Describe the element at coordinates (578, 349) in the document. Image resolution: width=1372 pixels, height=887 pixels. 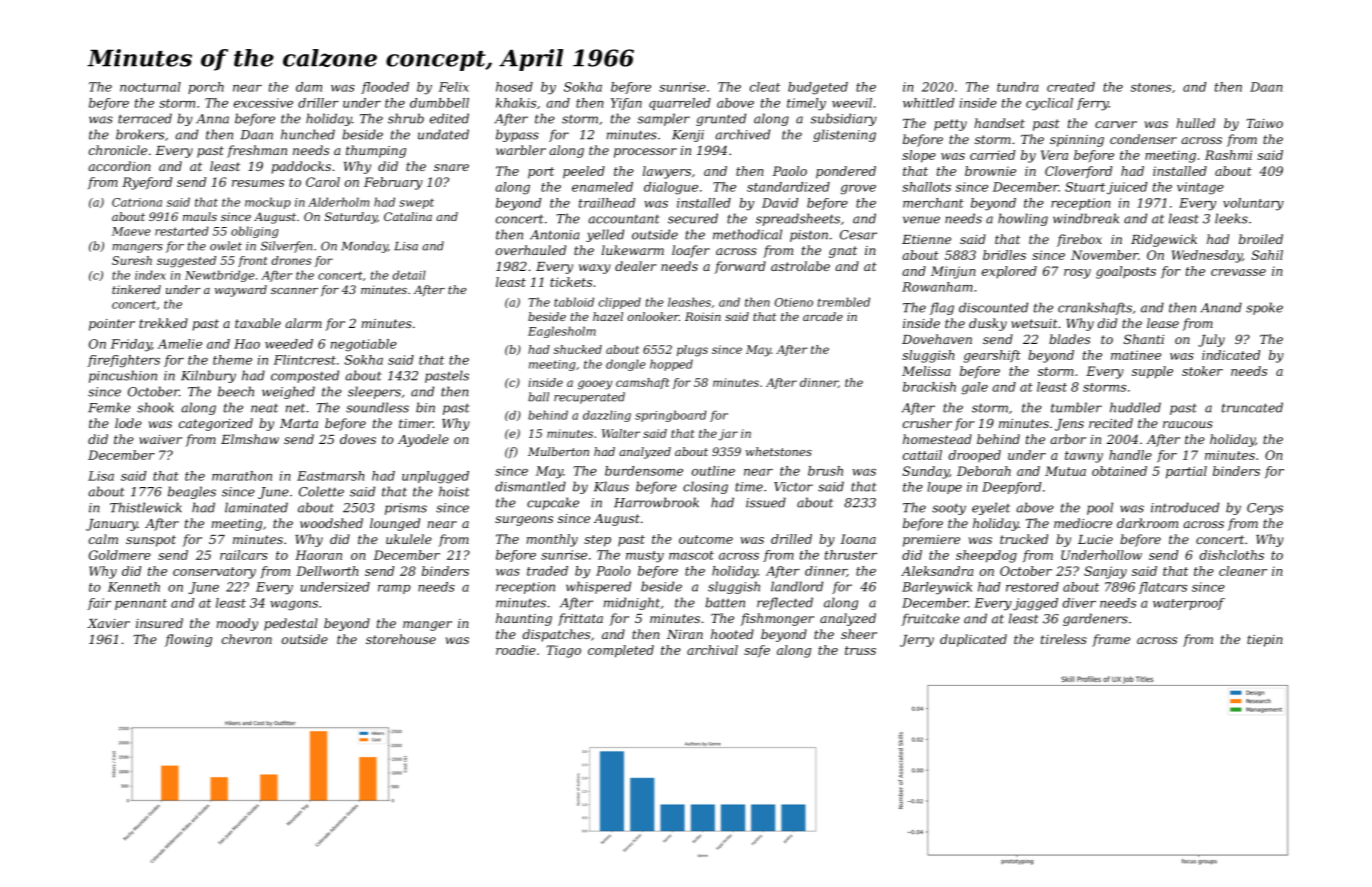
I see `shucked` at that location.
